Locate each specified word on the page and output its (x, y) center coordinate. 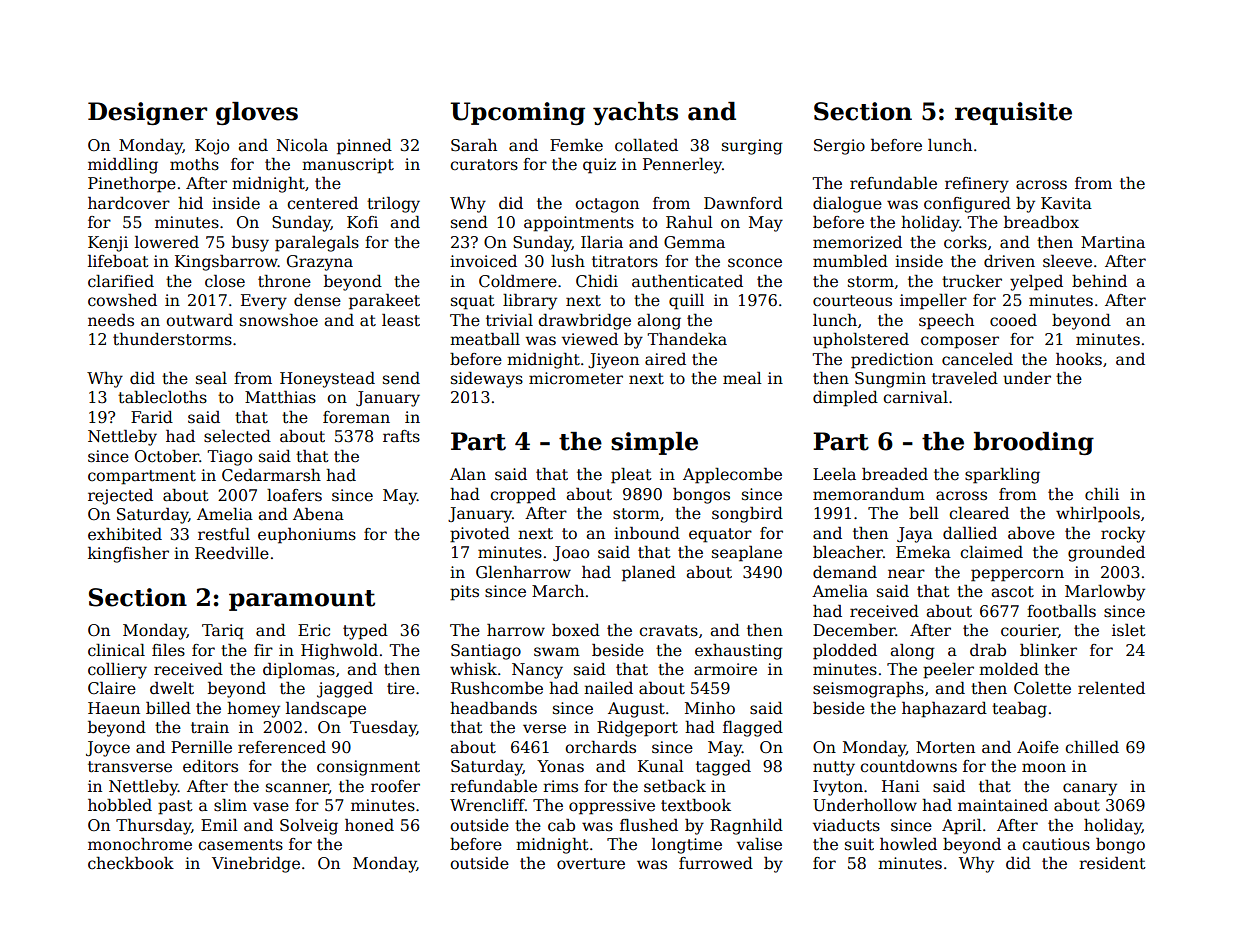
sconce (755, 263)
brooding (1034, 443)
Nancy (537, 671)
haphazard (944, 710)
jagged (345, 690)
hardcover (129, 203)
